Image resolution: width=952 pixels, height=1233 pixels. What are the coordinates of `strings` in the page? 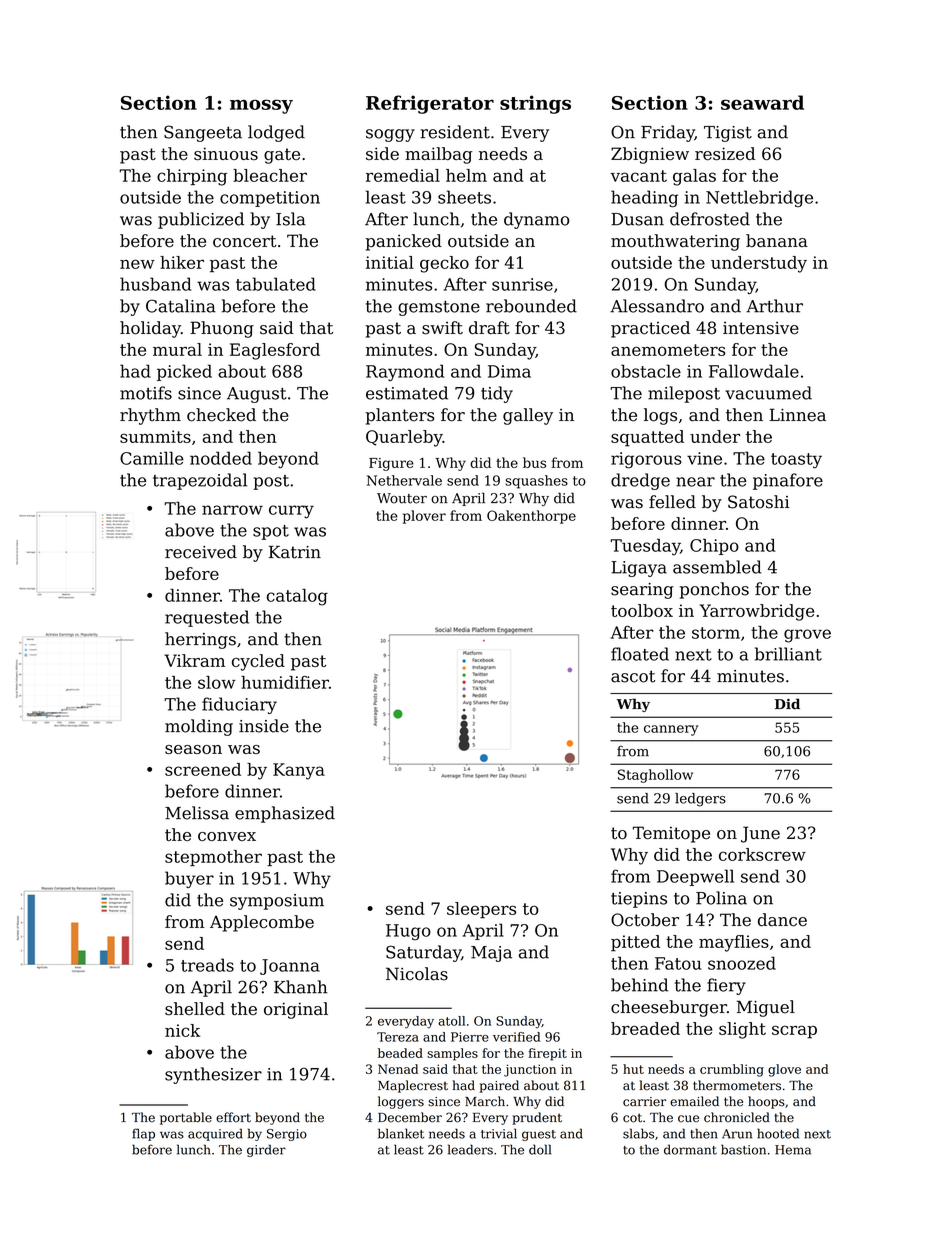 It's located at (535, 104).
